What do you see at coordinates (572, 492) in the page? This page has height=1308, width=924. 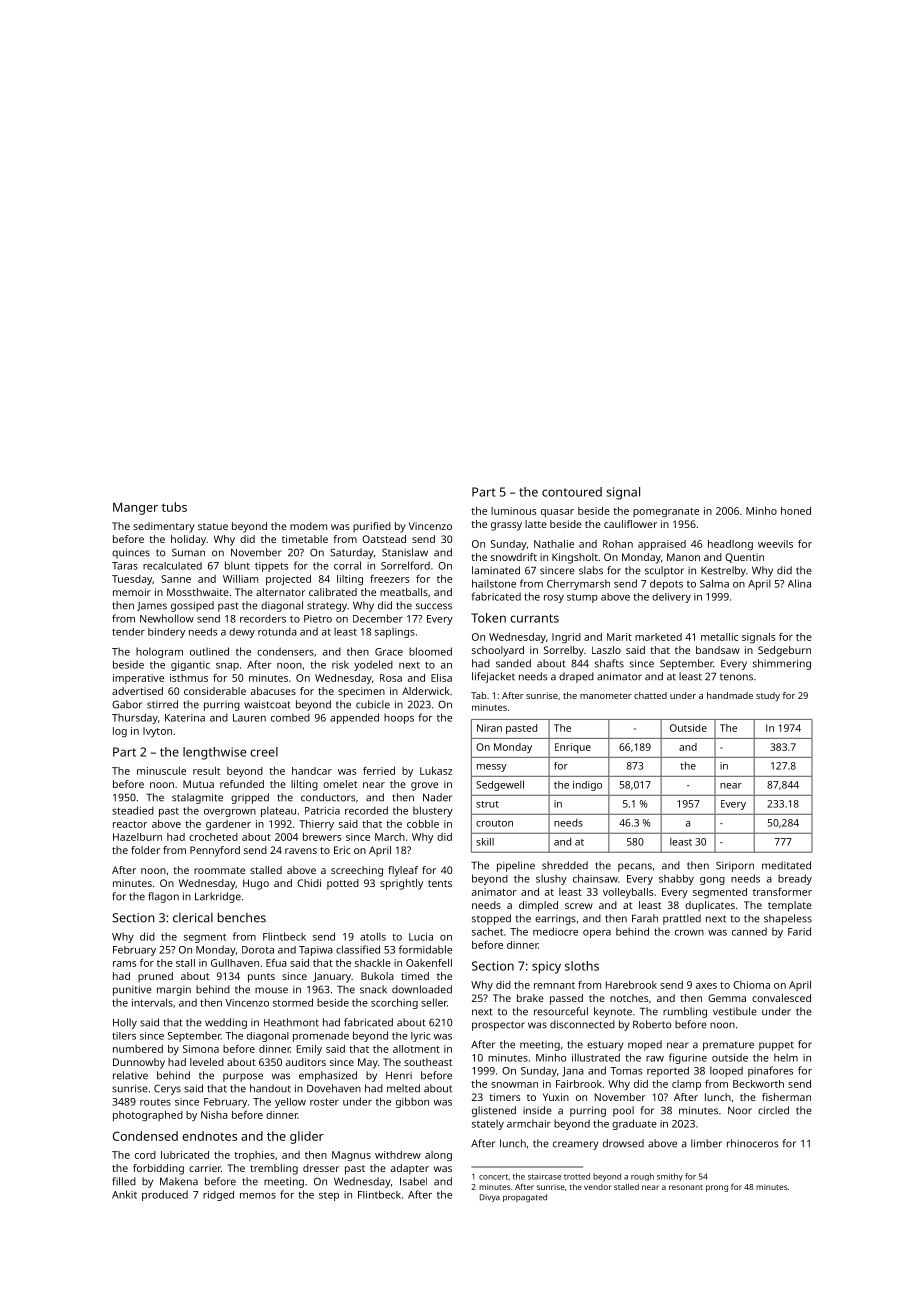 I see `contoured` at bounding box center [572, 492].
